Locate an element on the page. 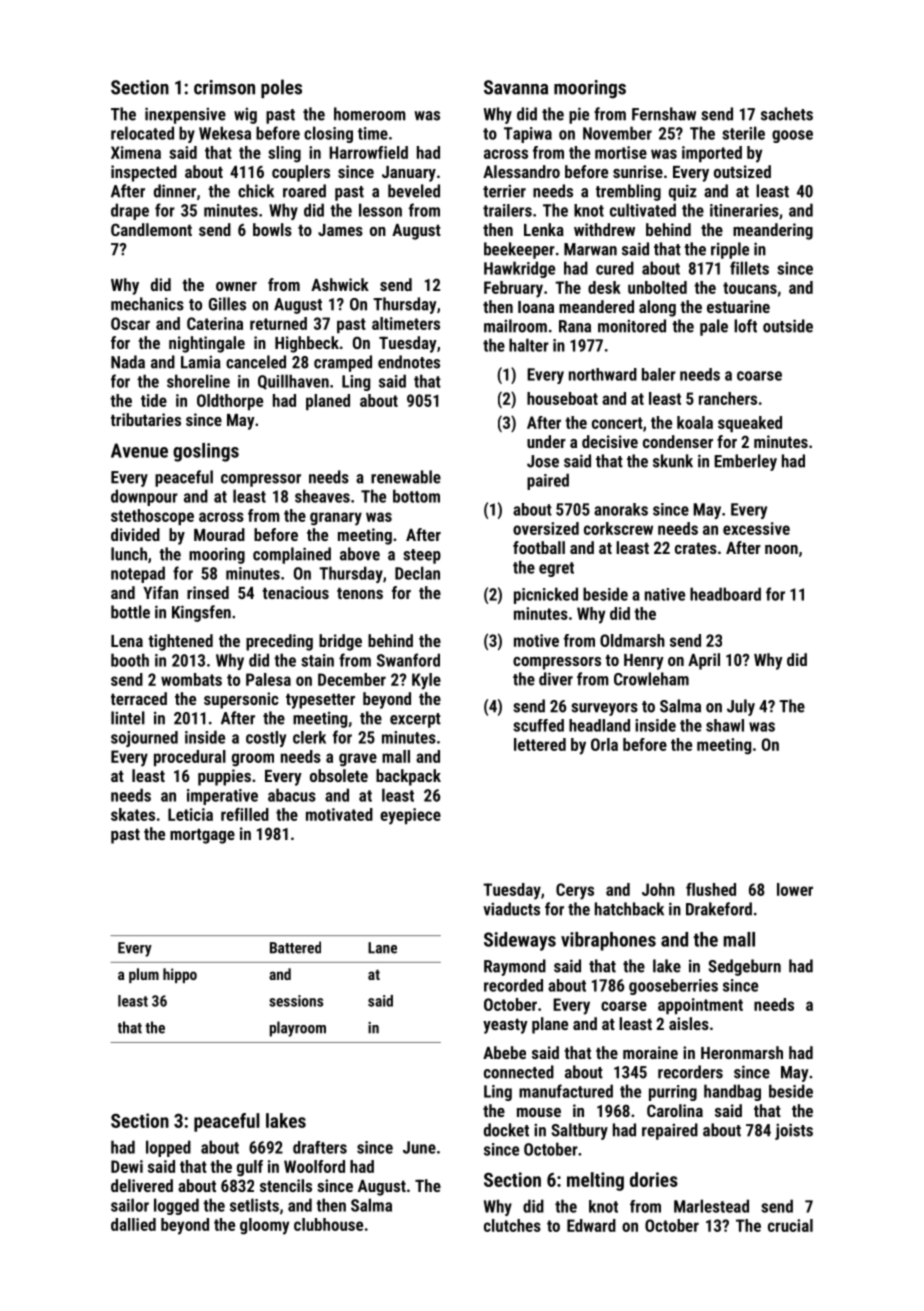 The image size is (924, 1311). lower is located at coordinates (795, 889).
